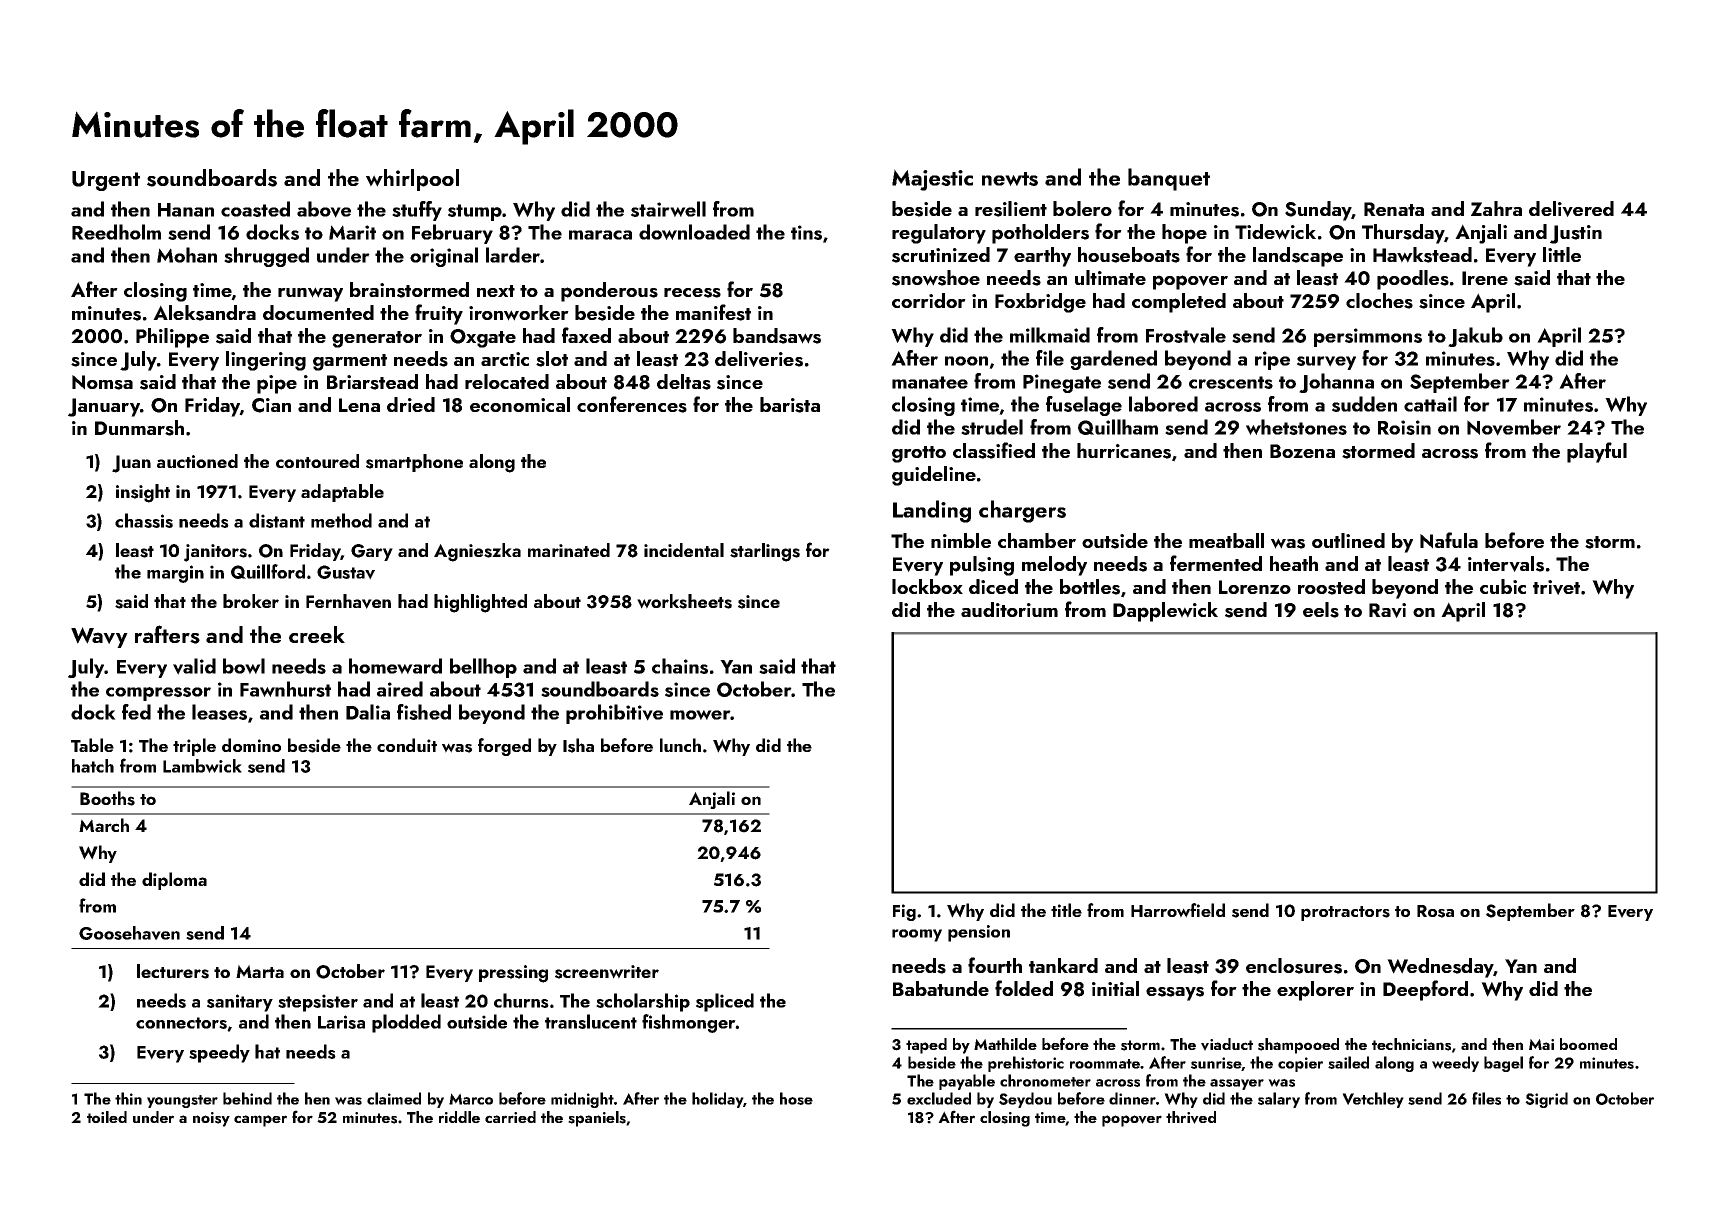  Describe the element at coordinates (597, 1119) in the screenshot. I see `spaniels` at that location.
